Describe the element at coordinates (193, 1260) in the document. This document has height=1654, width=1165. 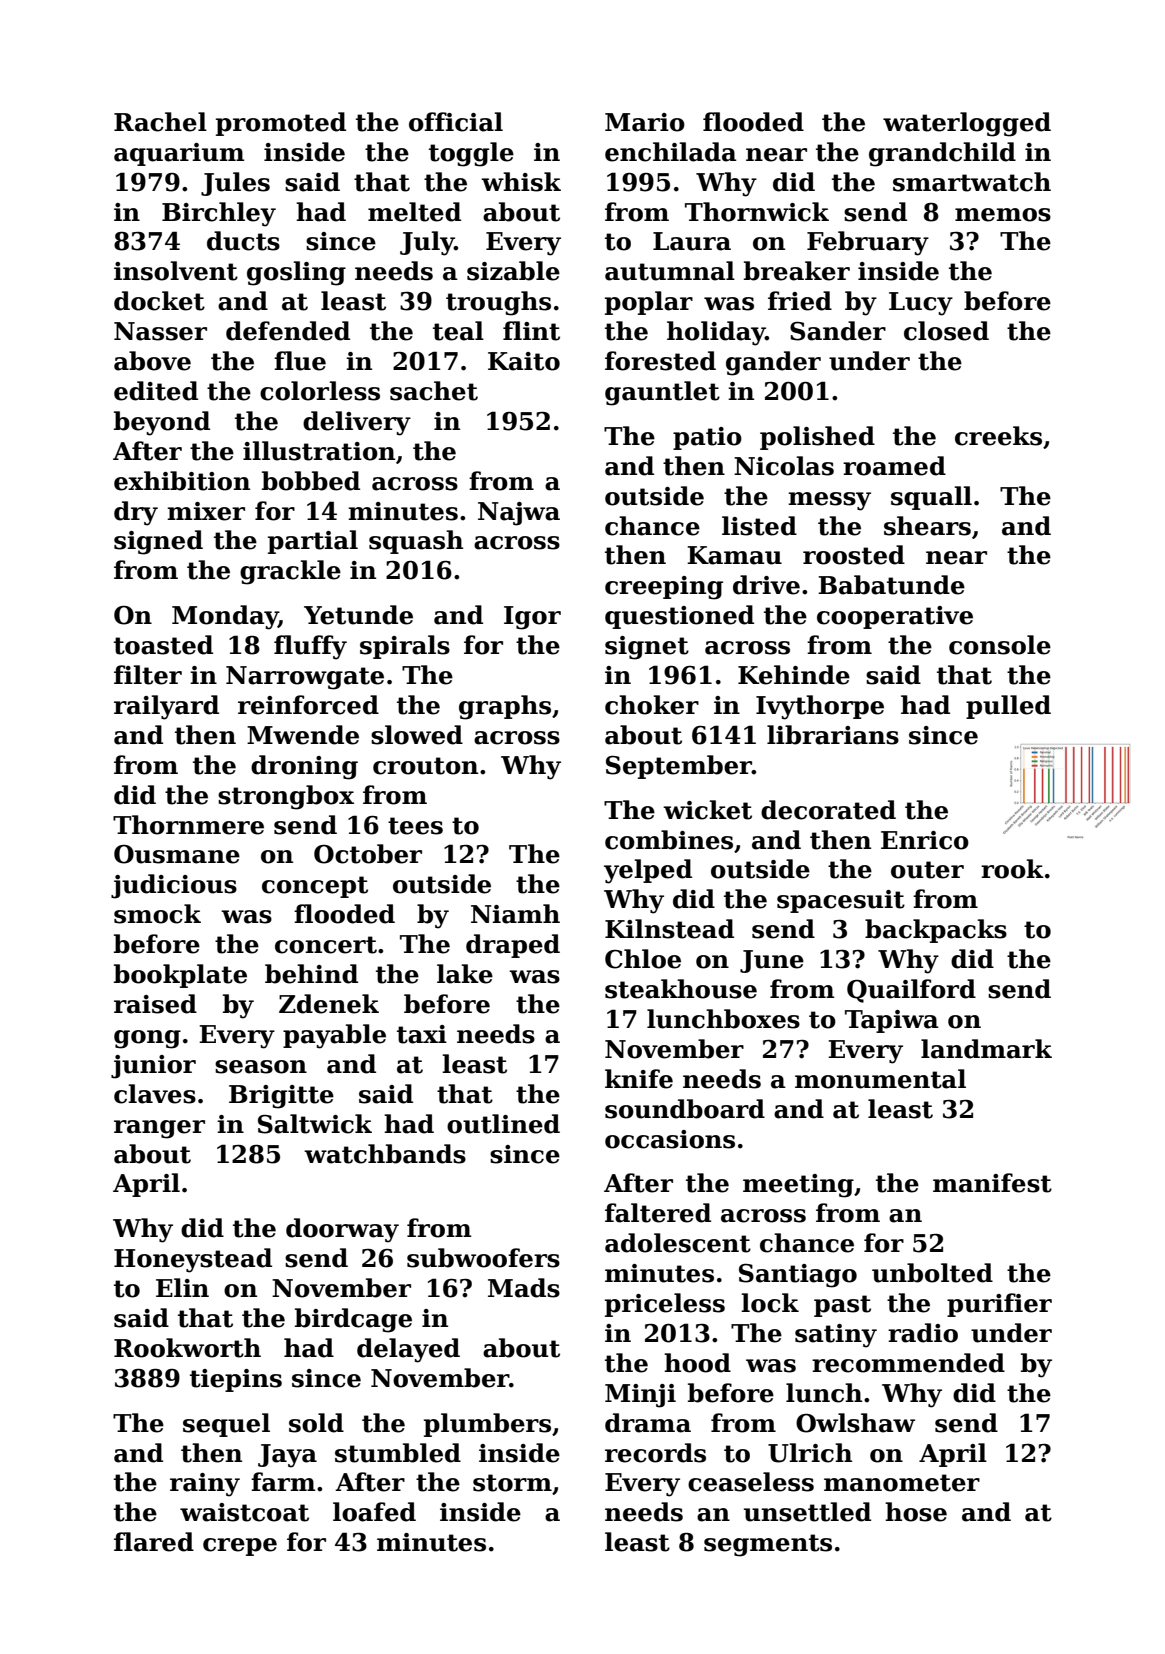
I see `Honeystead` at that location.
